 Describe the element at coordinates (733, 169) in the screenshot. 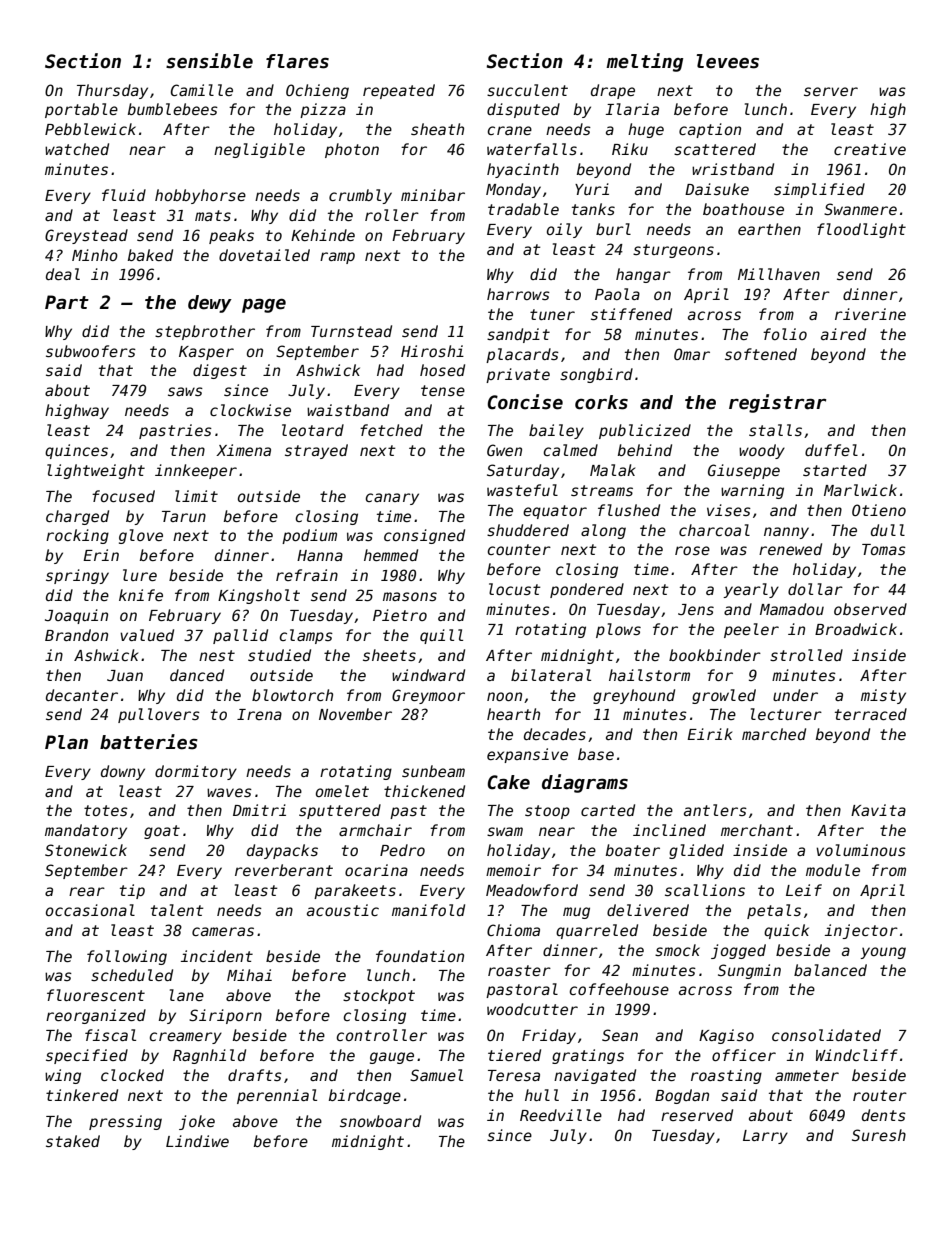

I see `wristband` at that location.
